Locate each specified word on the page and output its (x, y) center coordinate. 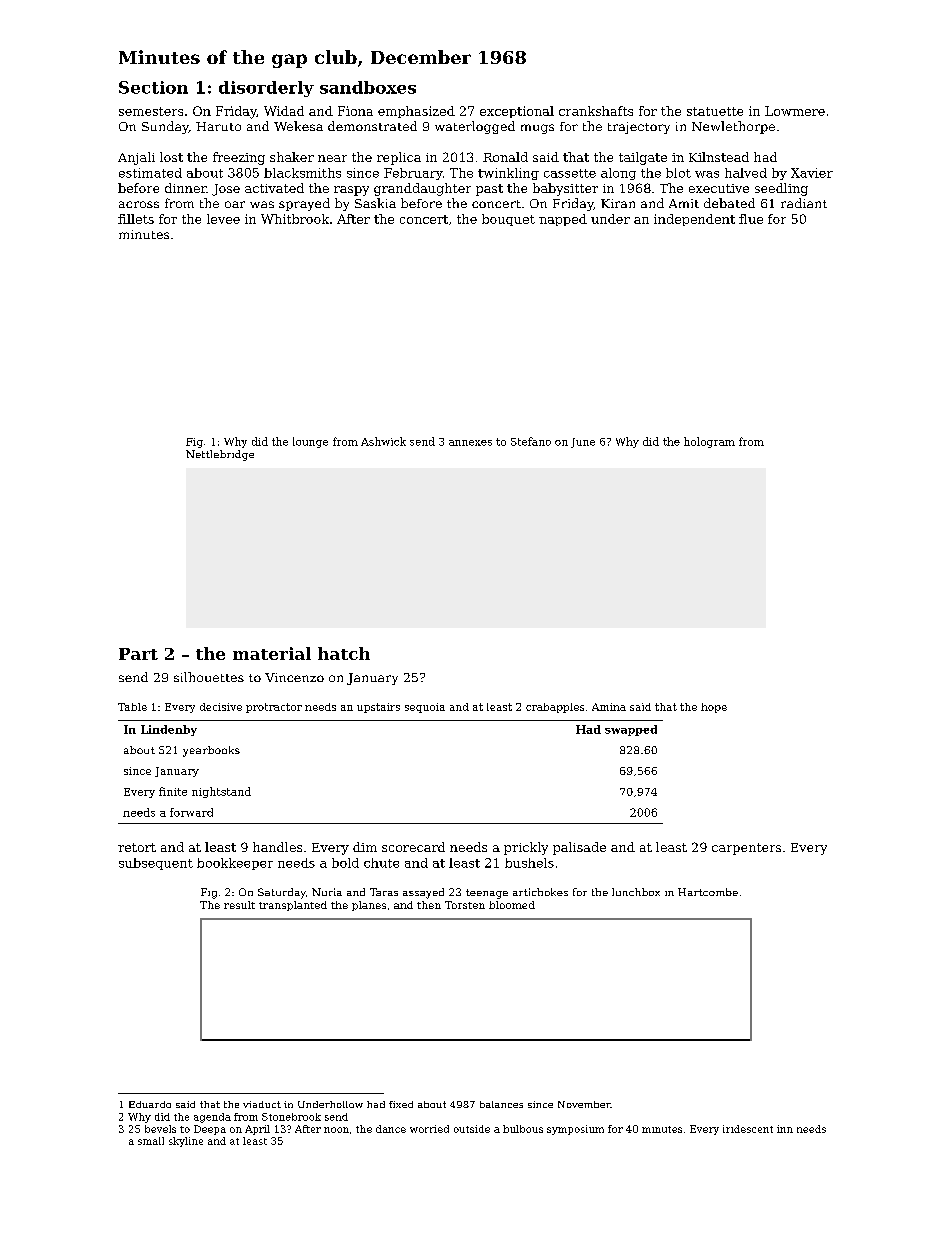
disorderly (266, 89)
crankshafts (596, 111)
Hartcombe (708, 892)
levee (223, 219)
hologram (709, 442)
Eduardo (150, 1104)
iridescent (748, 1129)
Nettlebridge (220, 455)
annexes (470, 443)
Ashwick (383, 441)
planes (369, 906)
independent (694, 220)
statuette (715, 111)
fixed (401, 1104)
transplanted (293, 906)
